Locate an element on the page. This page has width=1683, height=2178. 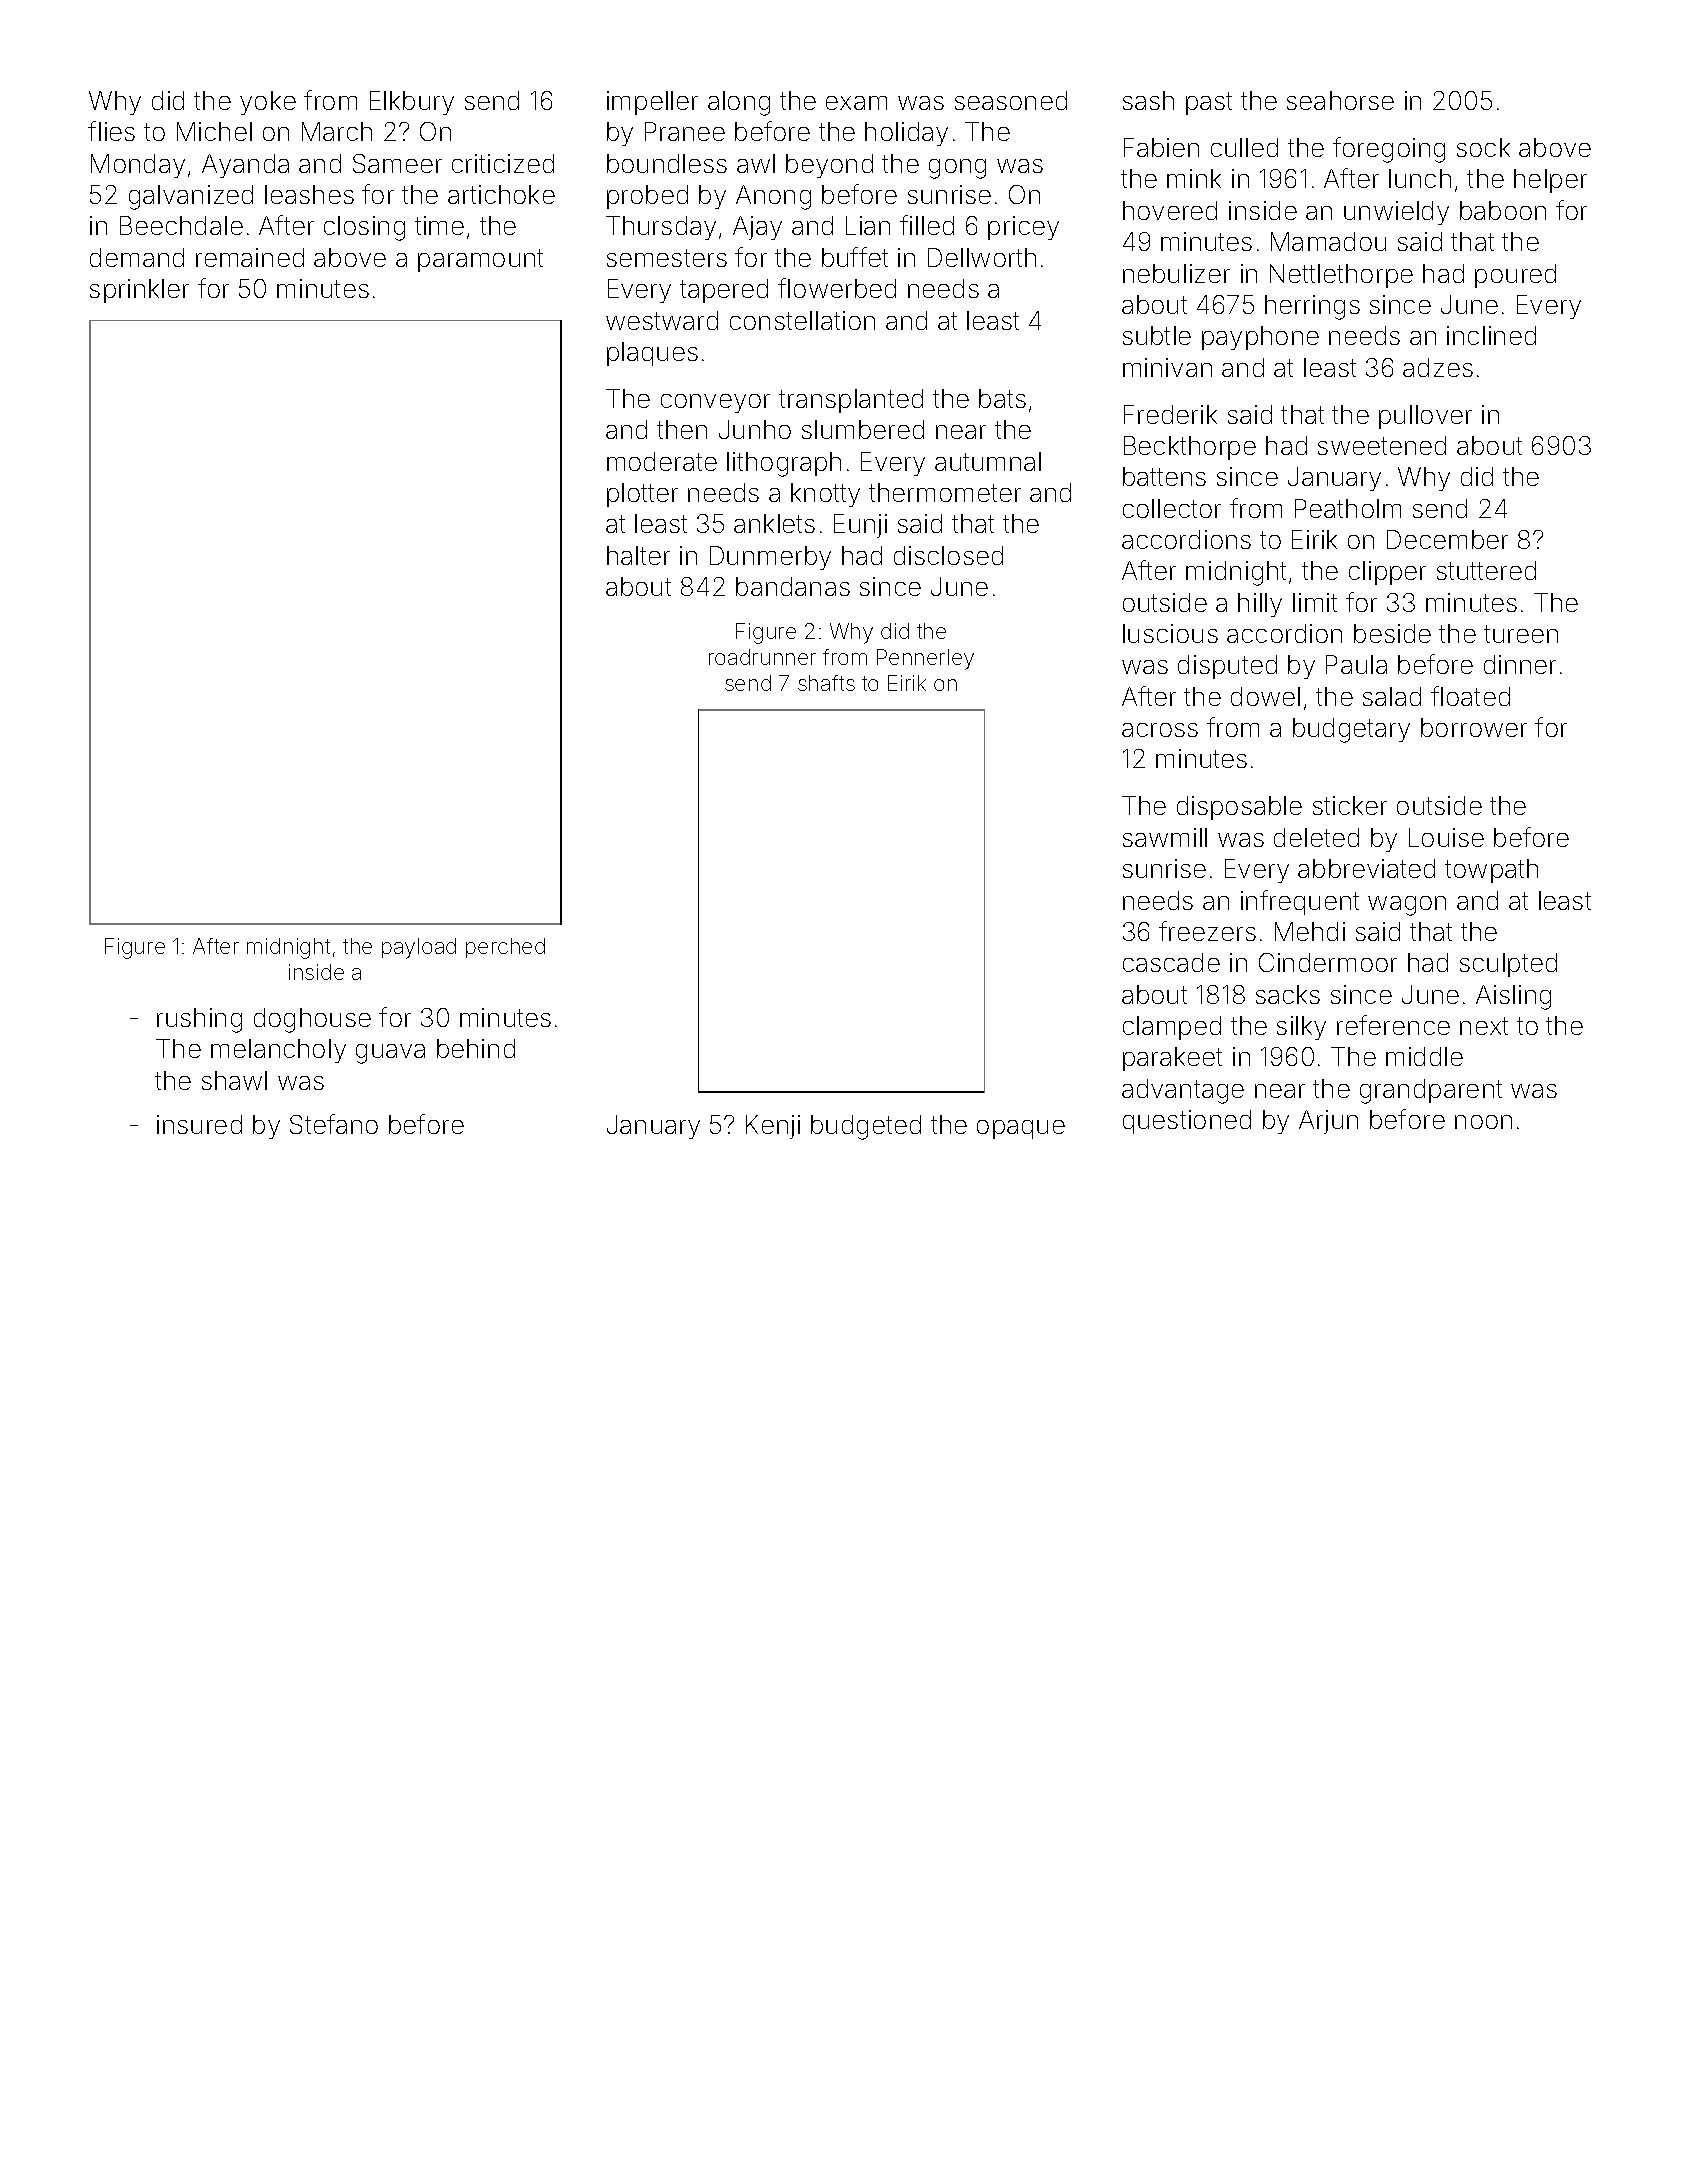
herrings is located at coordinates (1312, 307).
